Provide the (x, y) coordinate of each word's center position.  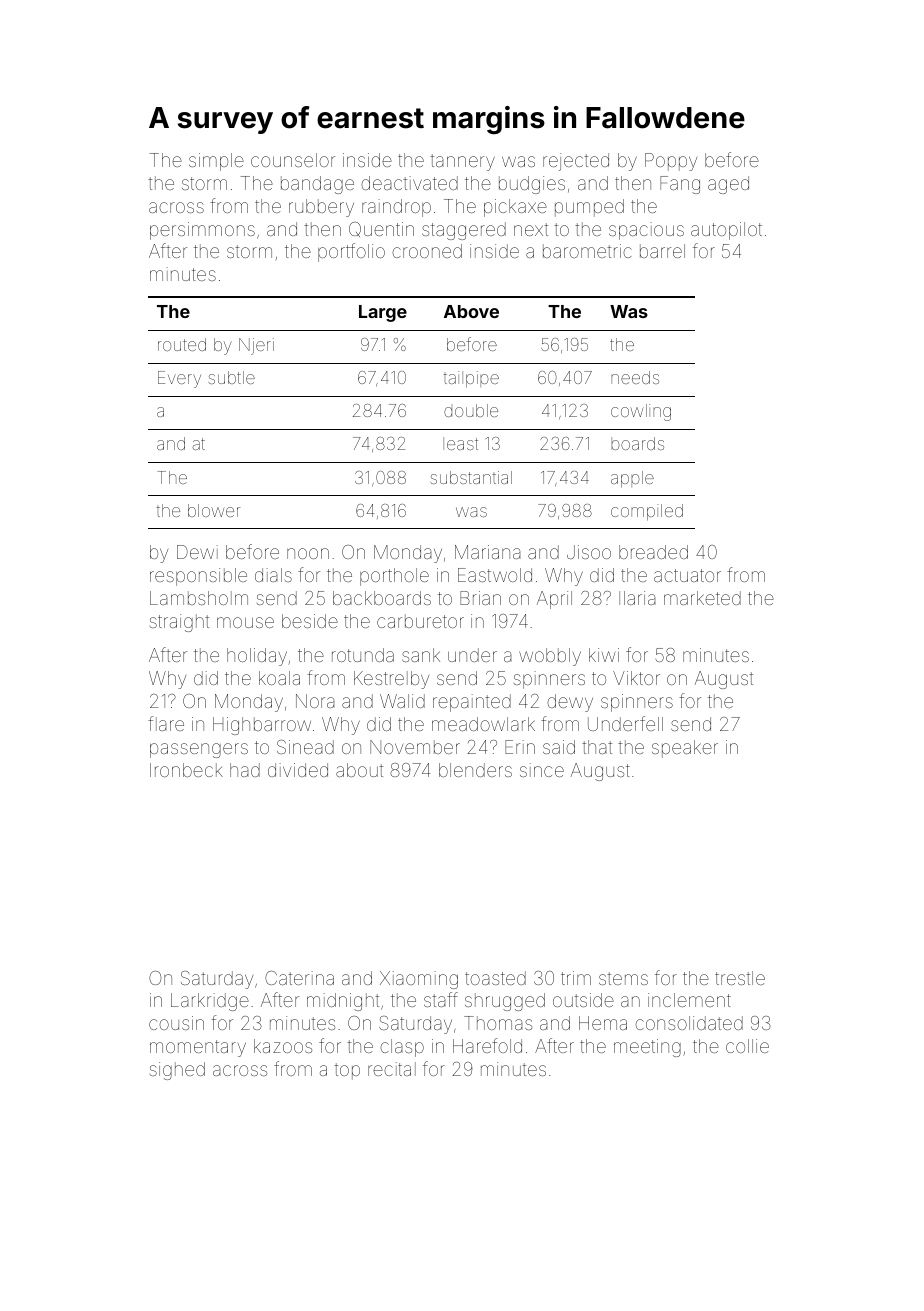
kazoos (283, 1046)
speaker (685, 749)
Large (383, 313)
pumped (589, 208)
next (531, 229)
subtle (231, 377)
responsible (198, 577)
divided (298, 770)
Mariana (488, 552)
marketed (702, 598)
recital (392, 1069)
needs (635, 377)
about (359, 770)
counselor (293, 160)
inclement (689, 1000)
